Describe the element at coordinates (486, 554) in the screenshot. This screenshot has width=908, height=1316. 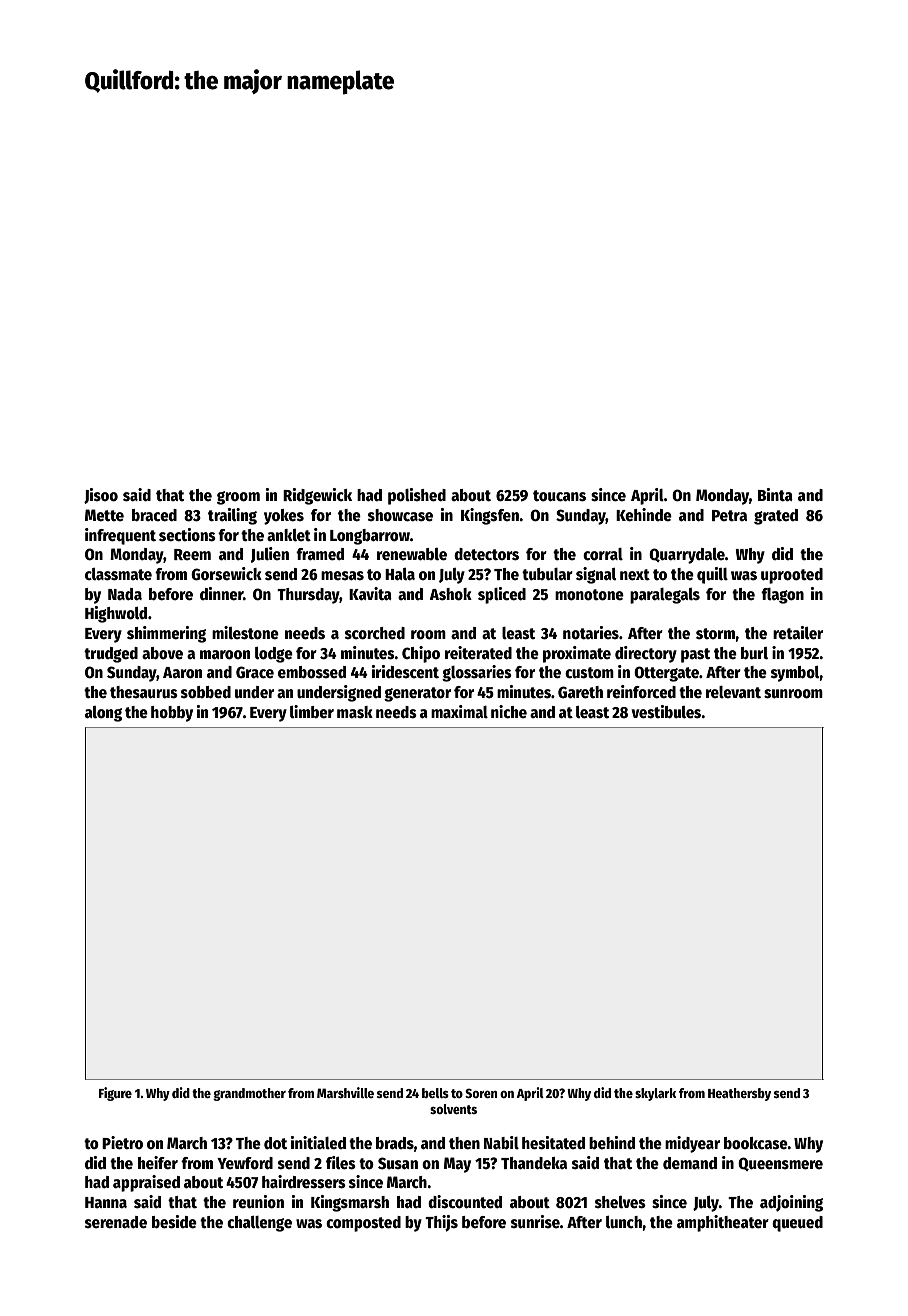
I see `detectors` at that location.
